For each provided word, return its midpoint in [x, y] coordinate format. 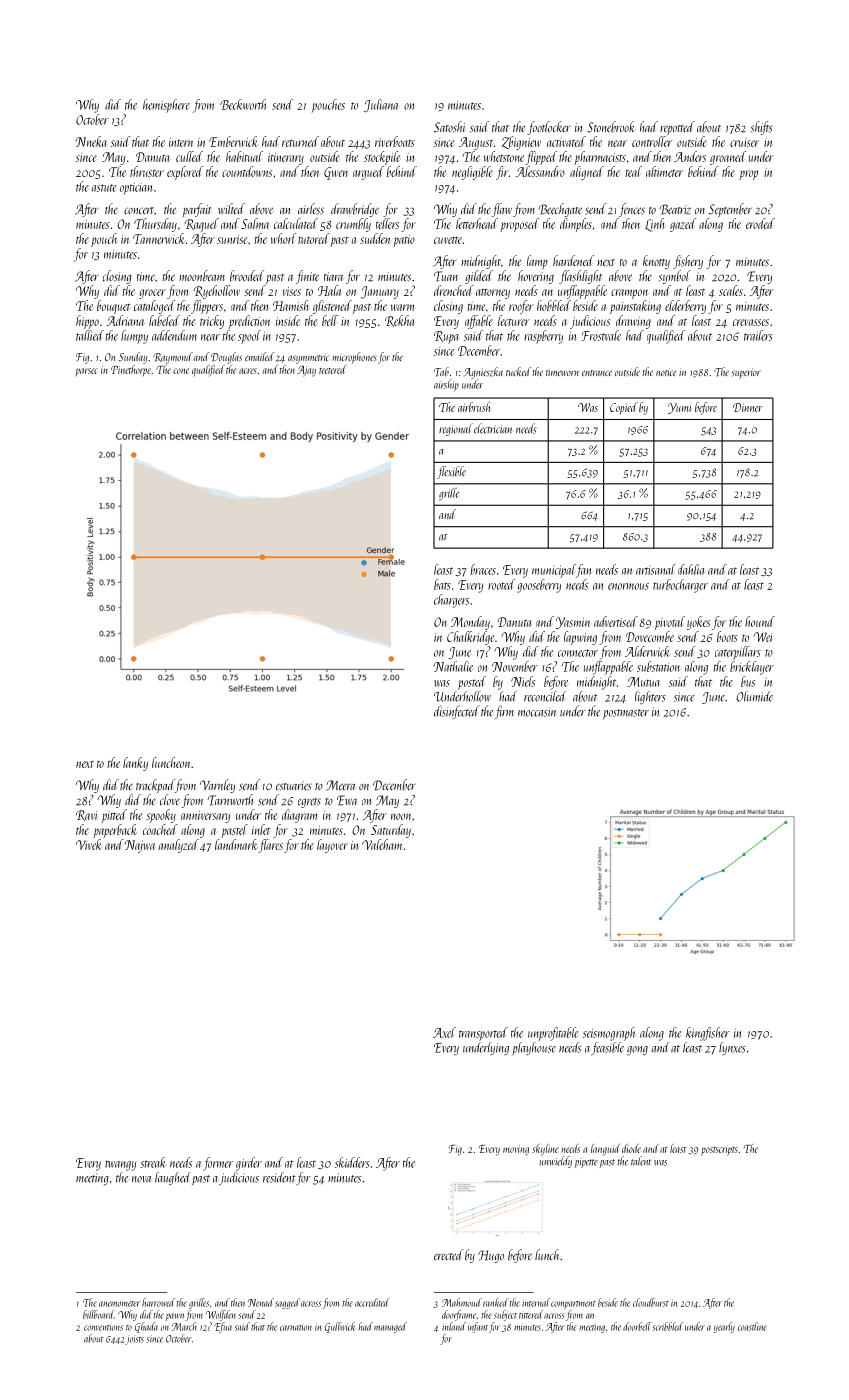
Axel [444, 1032]
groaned [728, 158]
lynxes [732, 1048]
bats [442, 584]
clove [170, 799]
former [218, 1164]
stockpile [382, 158]
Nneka [91, 141]
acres [248, 371]
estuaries [294, 786]
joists [134, 1340]
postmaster [626, 714]
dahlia [691, 569]
